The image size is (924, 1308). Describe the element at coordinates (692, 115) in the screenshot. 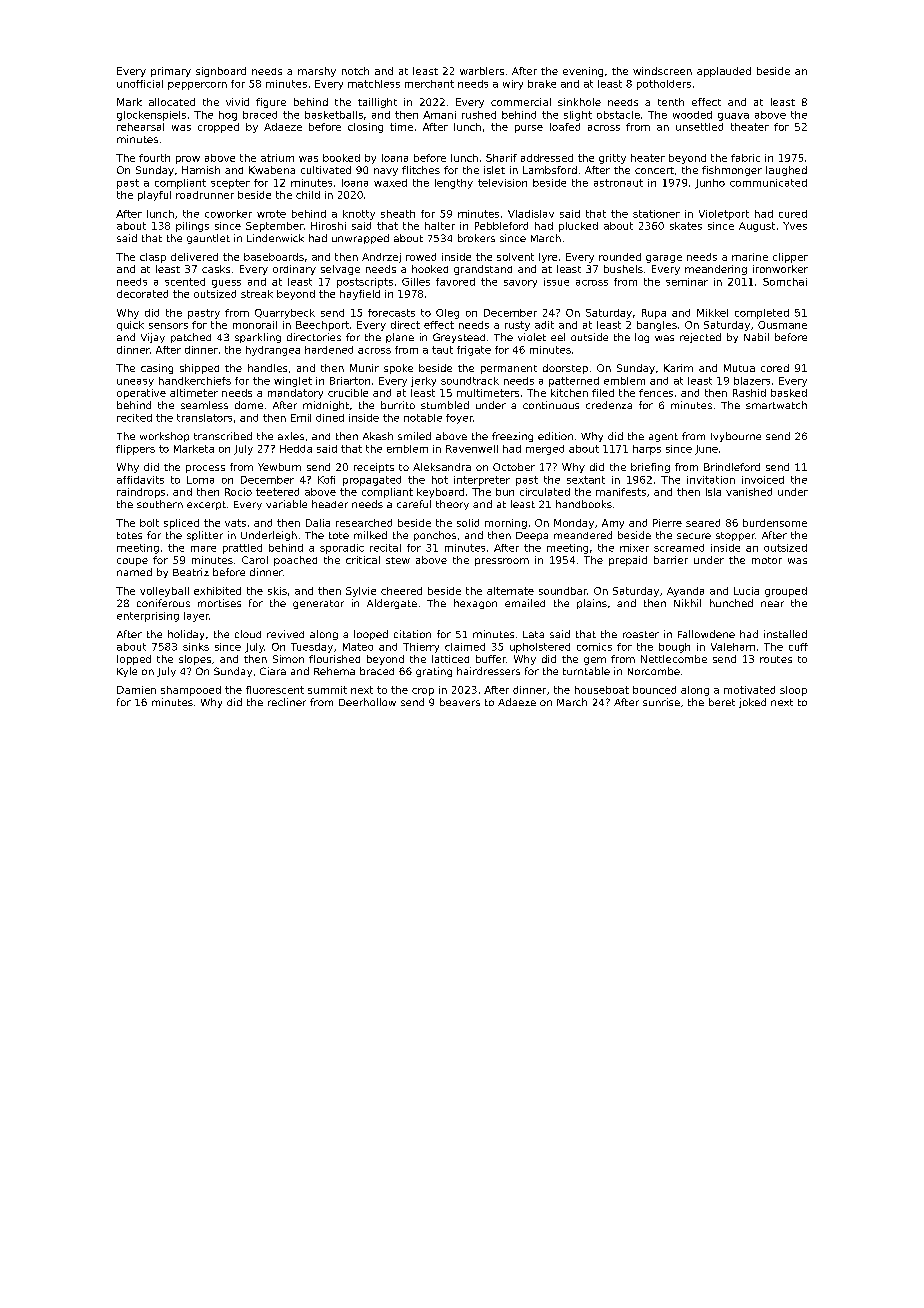

I see `wooded` at that location.
